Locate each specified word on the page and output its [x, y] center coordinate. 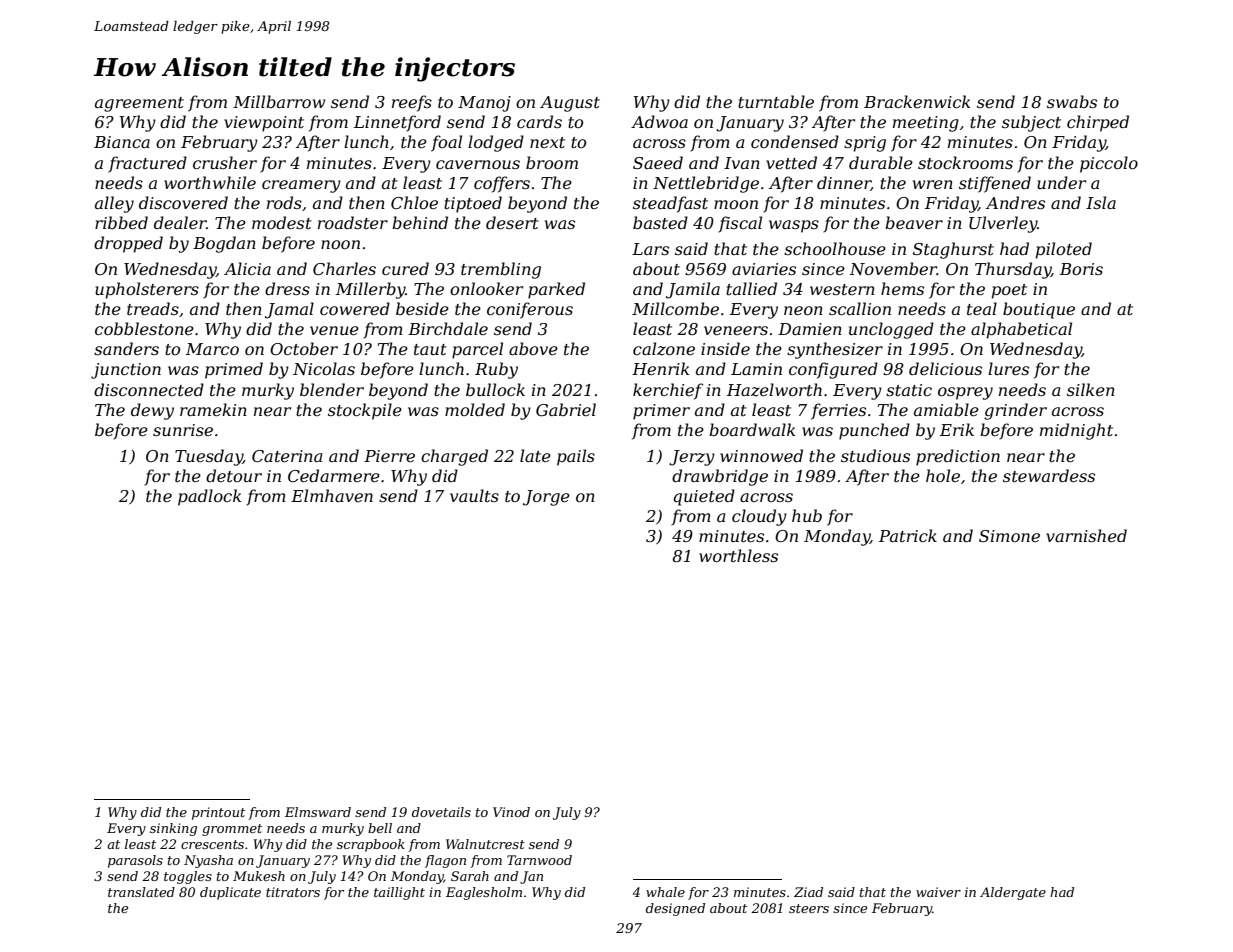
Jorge [546, 498]
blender [332, 389]
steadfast [670, 204]
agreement [139, 104]
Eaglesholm [484, 893]
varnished [1086, 535]
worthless [738, 555]
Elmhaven [332, 495]
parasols [135, 861]
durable [881, 162]
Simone [1009, 536]
